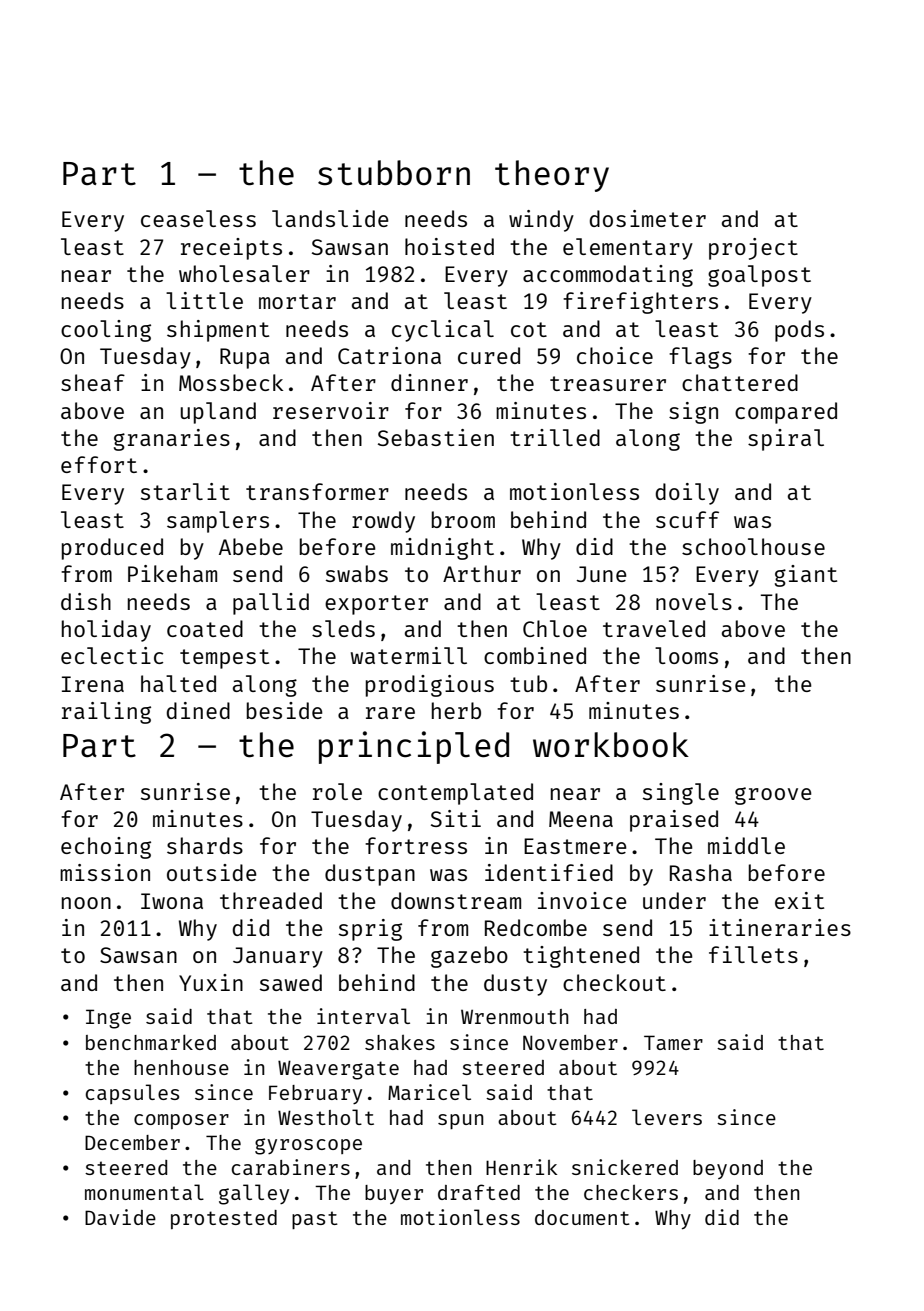 This screenshot has width=924, height=1311. I want to click on Sebastien, so click(436, 437).
